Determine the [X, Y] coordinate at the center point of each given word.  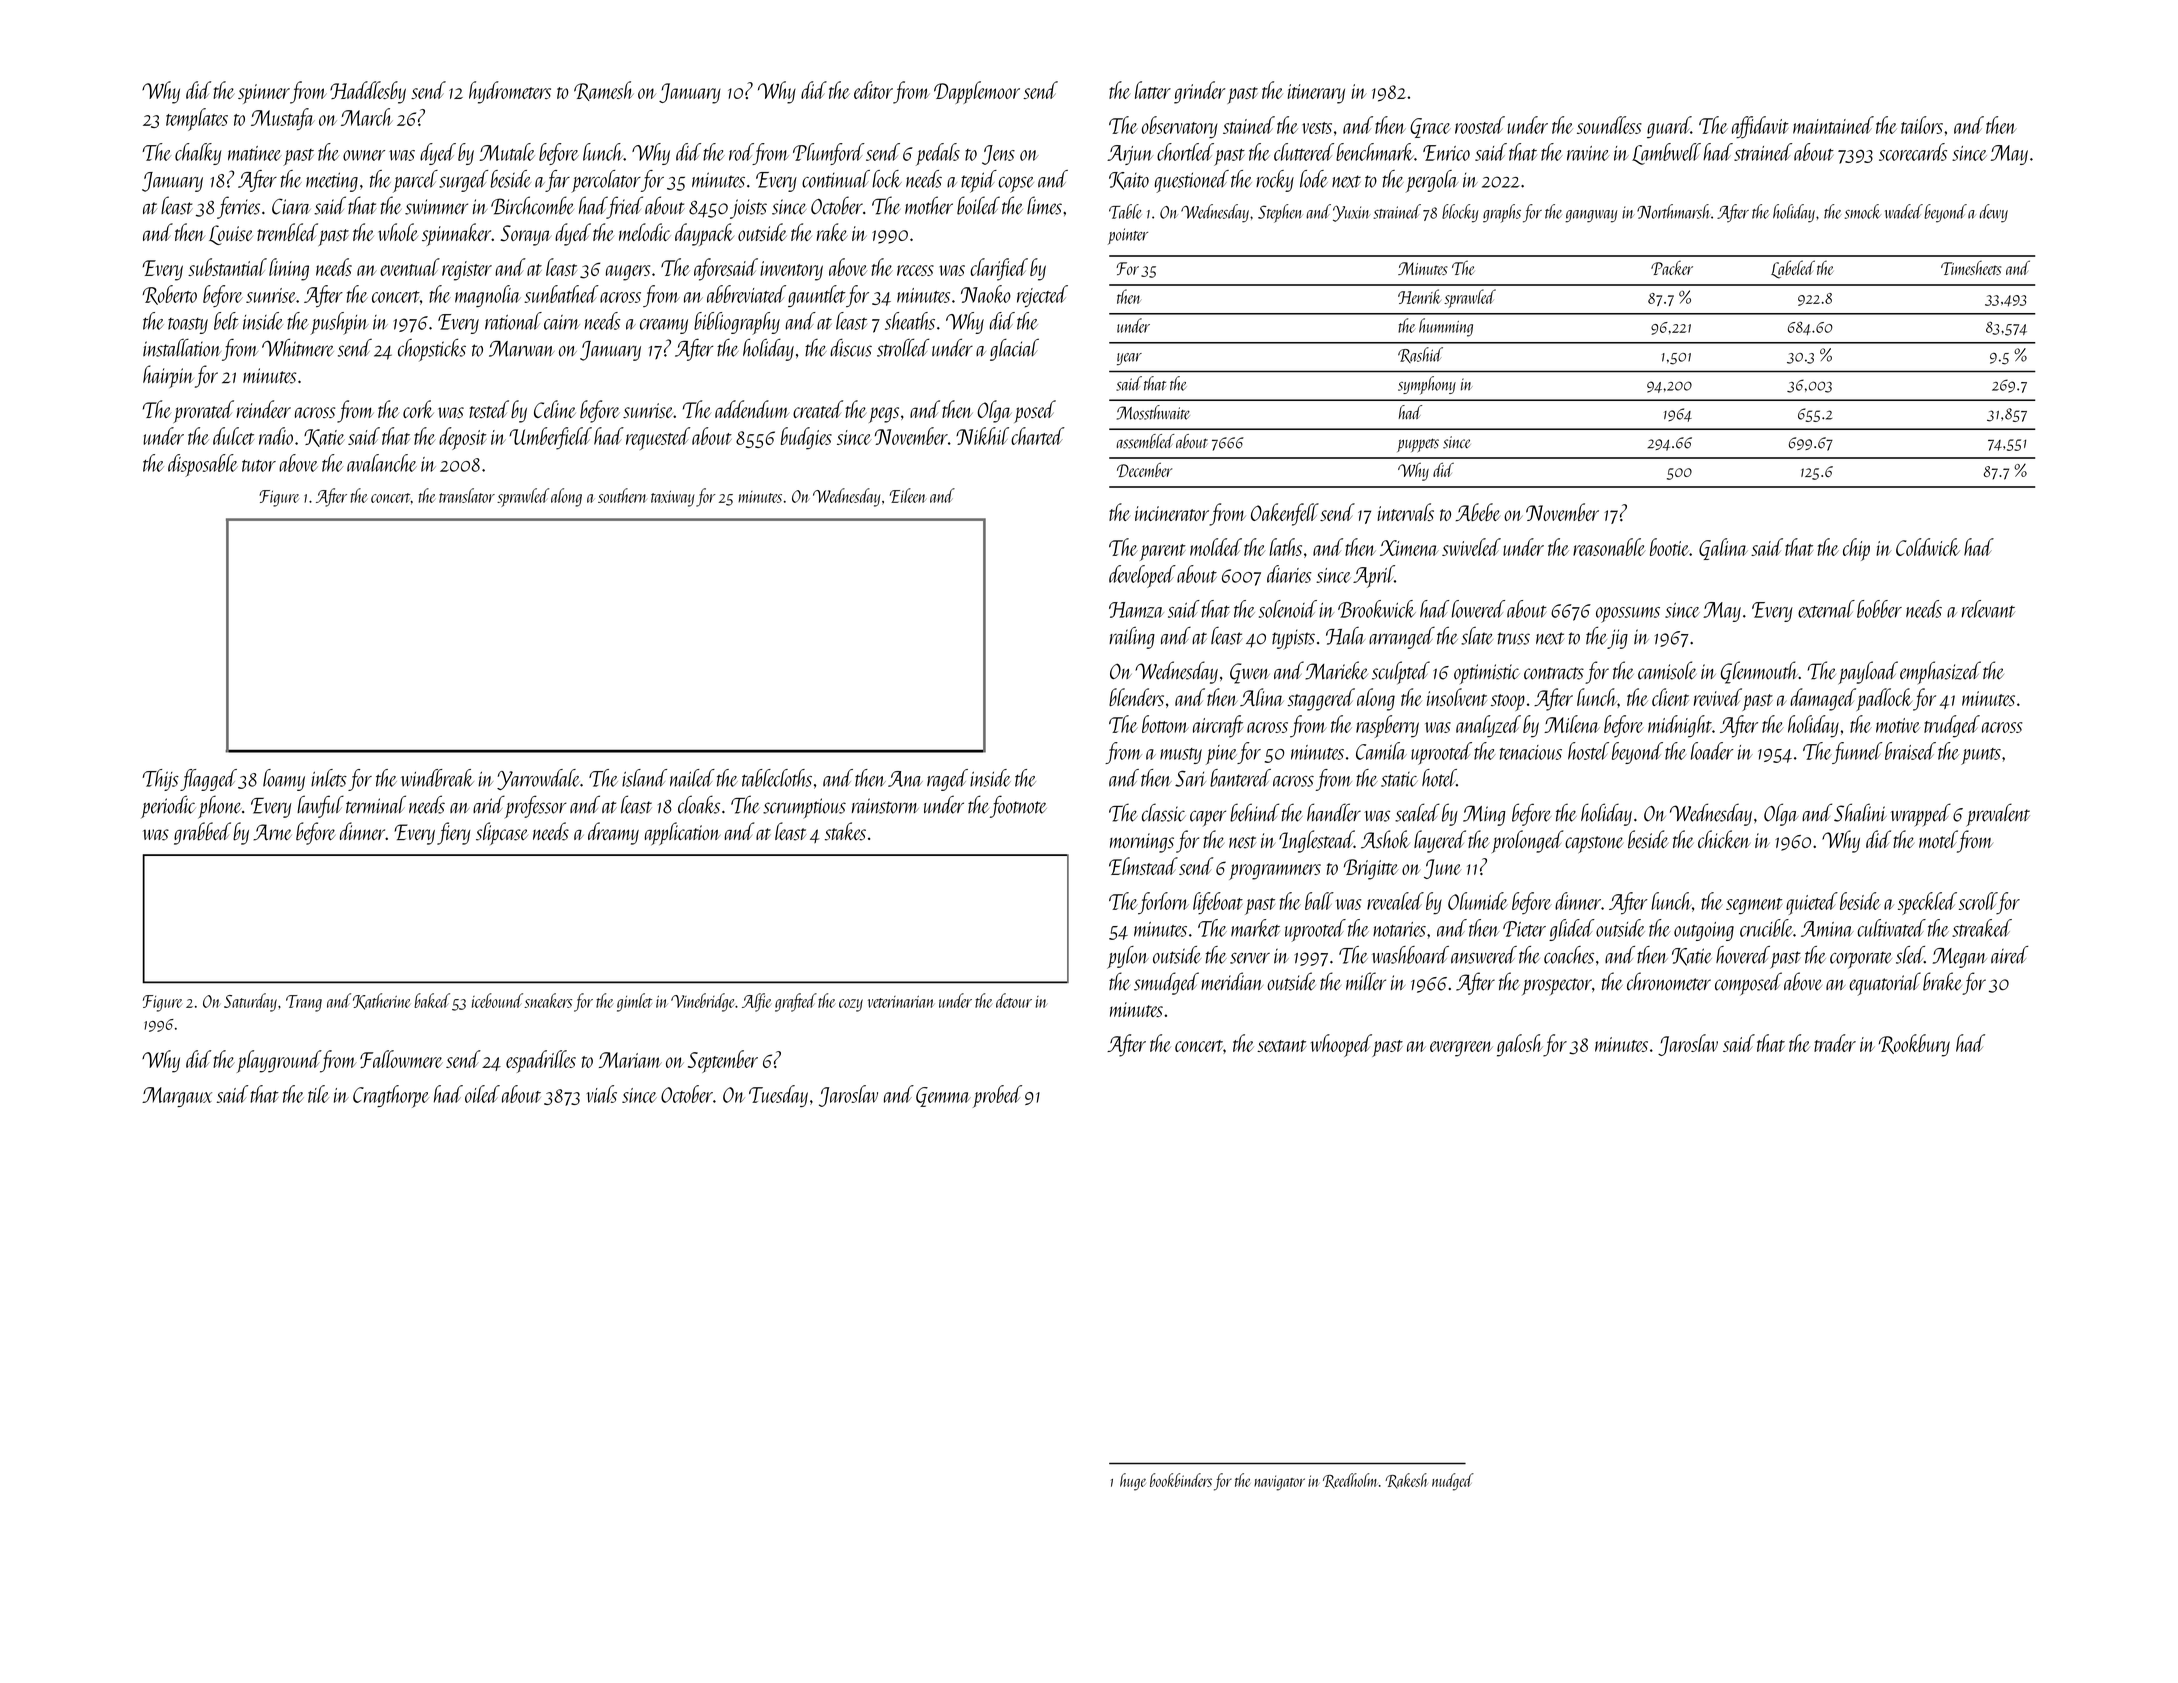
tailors [1922, 125]
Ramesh [604, 91]
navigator [1279, 1483]
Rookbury [1914, 1045]
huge [1133, 1482]
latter [1153, 90]
